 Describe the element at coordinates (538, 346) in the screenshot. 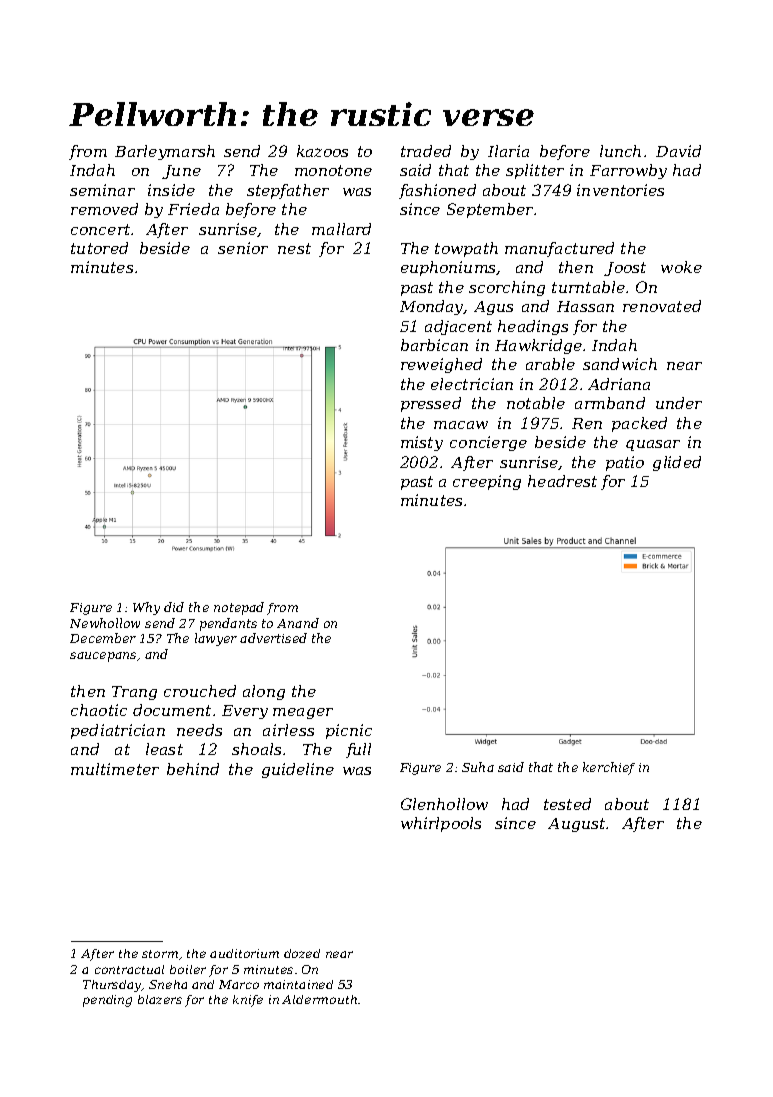

I see `Hawkridge` at that location.
